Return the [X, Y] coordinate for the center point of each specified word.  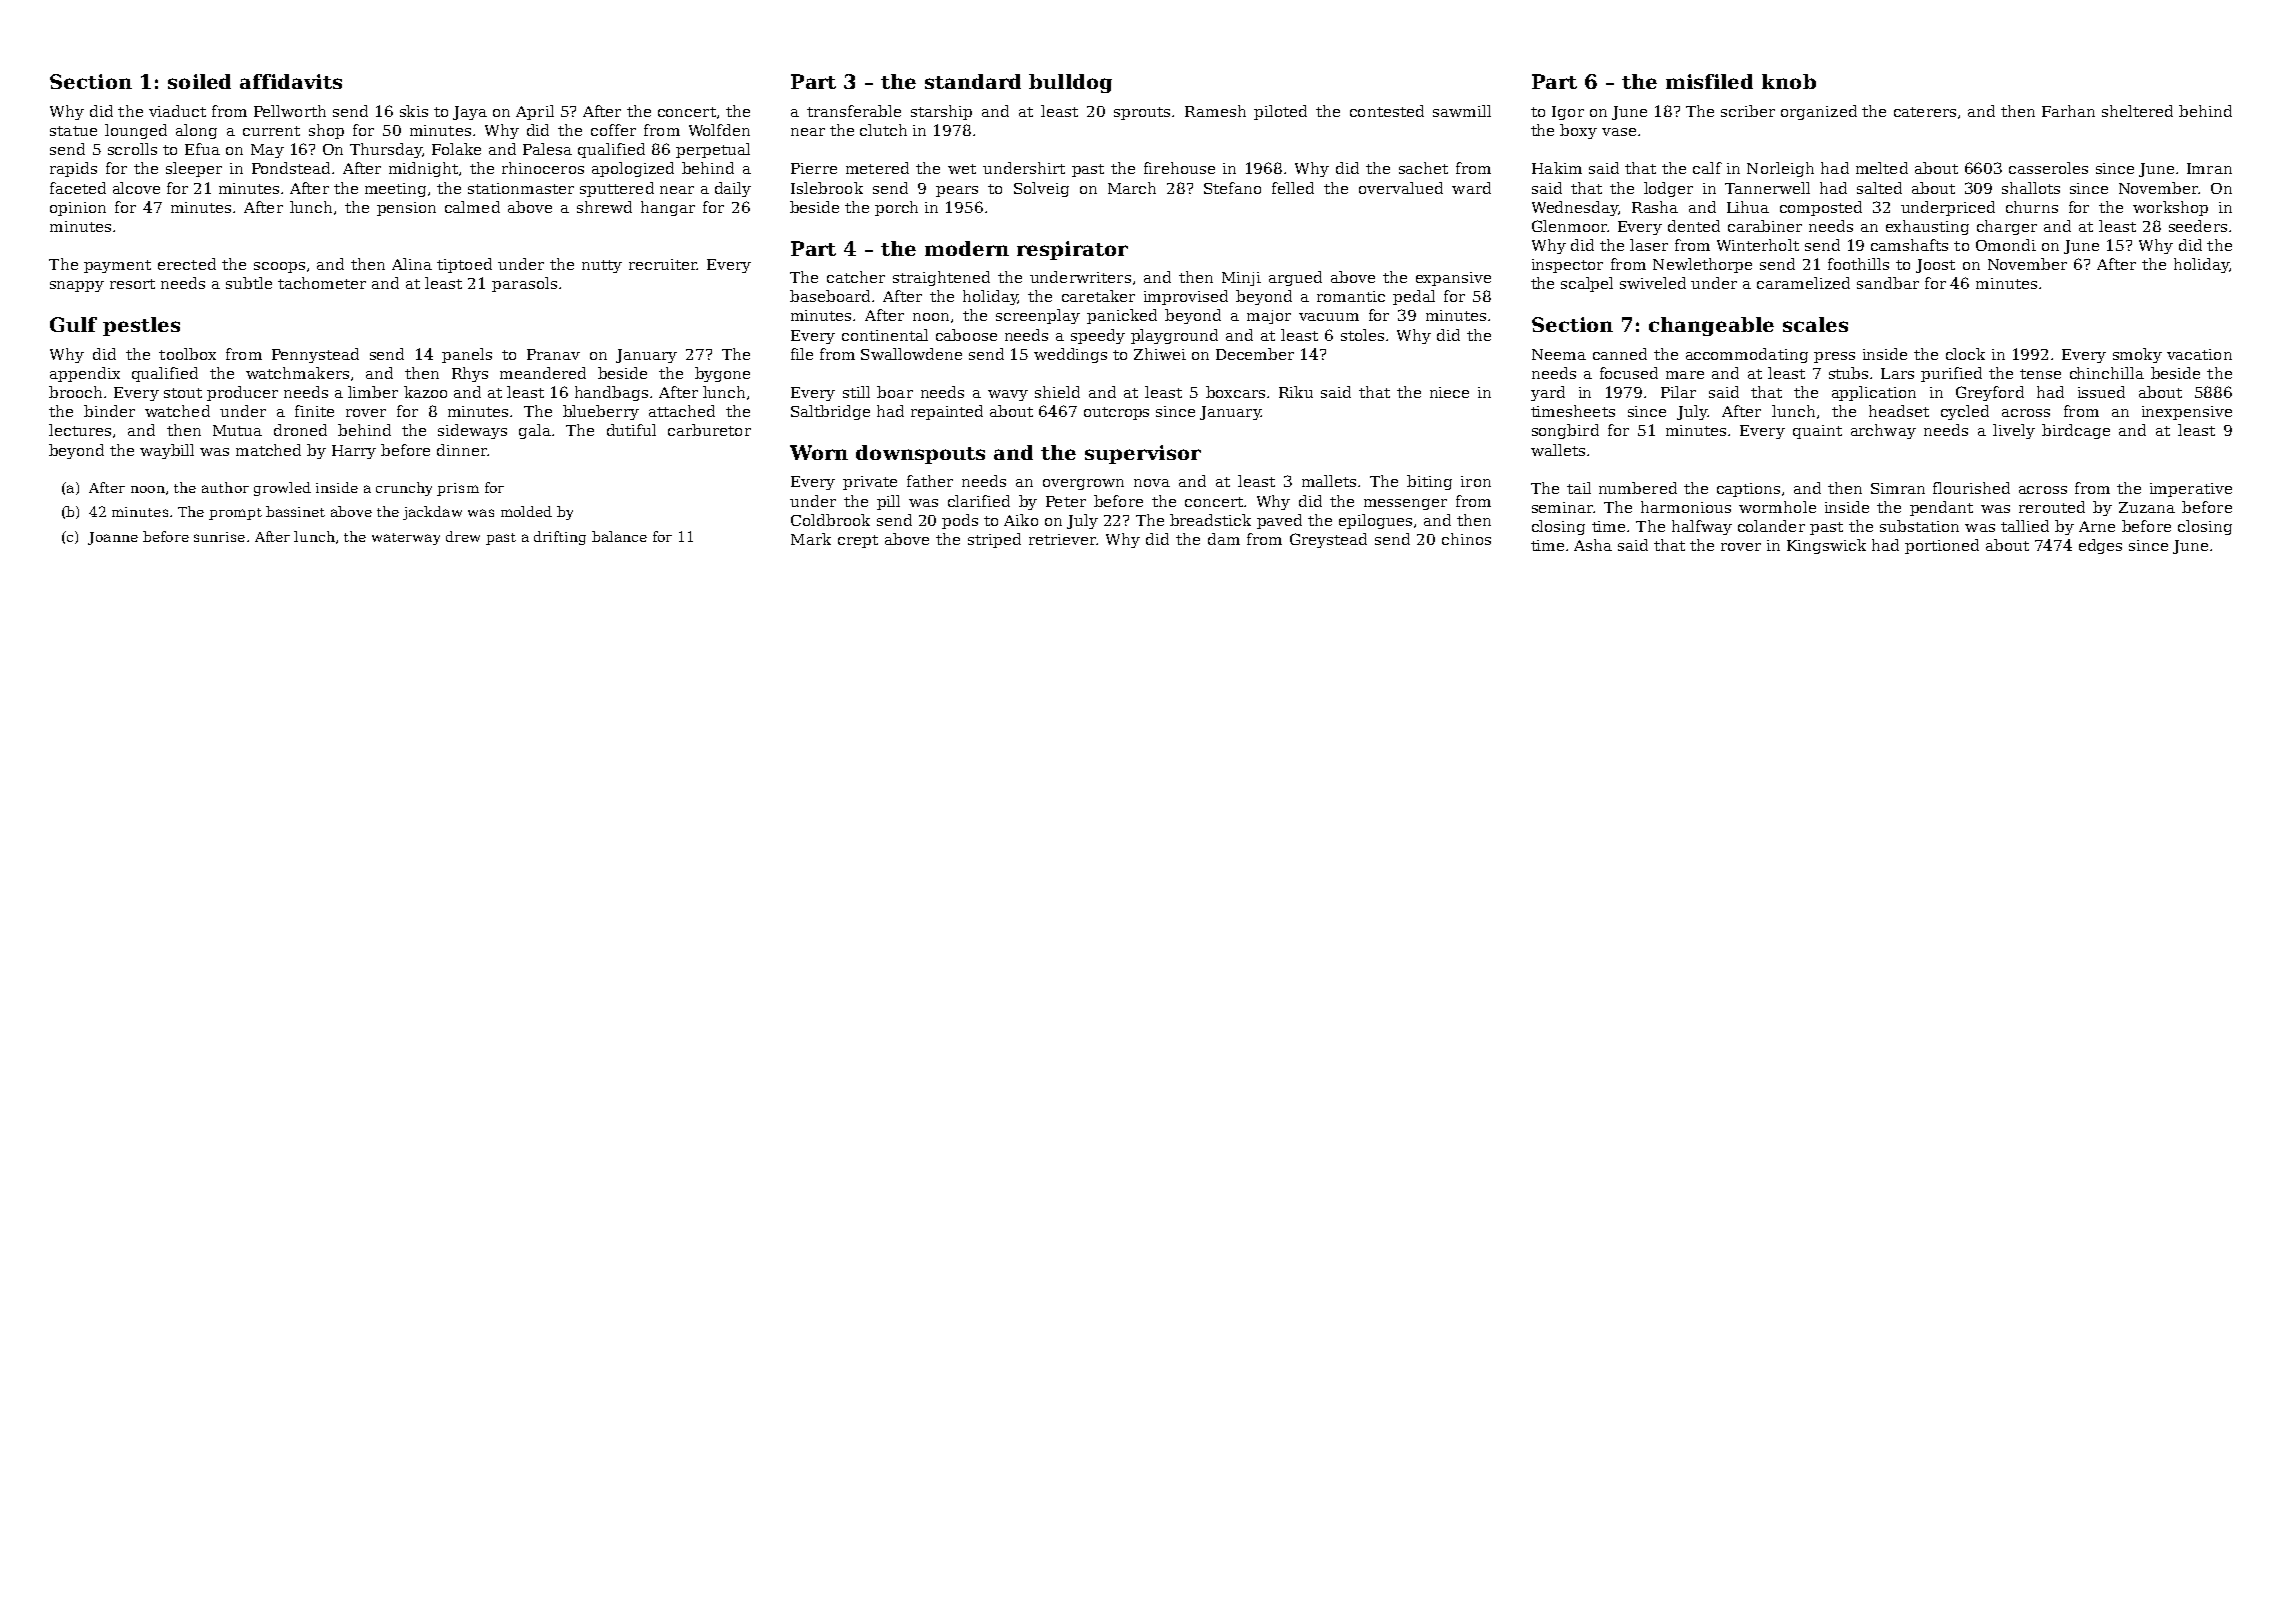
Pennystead [315, 355]
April [535, 112]
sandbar [1888, 283]
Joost [1935, 266]
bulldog [1070, 83]
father [930, 481]
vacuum [1329, 317]
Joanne [113, 538]
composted [1821, 208]
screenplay [1038, 316]
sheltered [2137, 111]
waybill [167, 451]
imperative [2191, 490]
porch [896, 208]
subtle [249, 283]
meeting [395, 190]
